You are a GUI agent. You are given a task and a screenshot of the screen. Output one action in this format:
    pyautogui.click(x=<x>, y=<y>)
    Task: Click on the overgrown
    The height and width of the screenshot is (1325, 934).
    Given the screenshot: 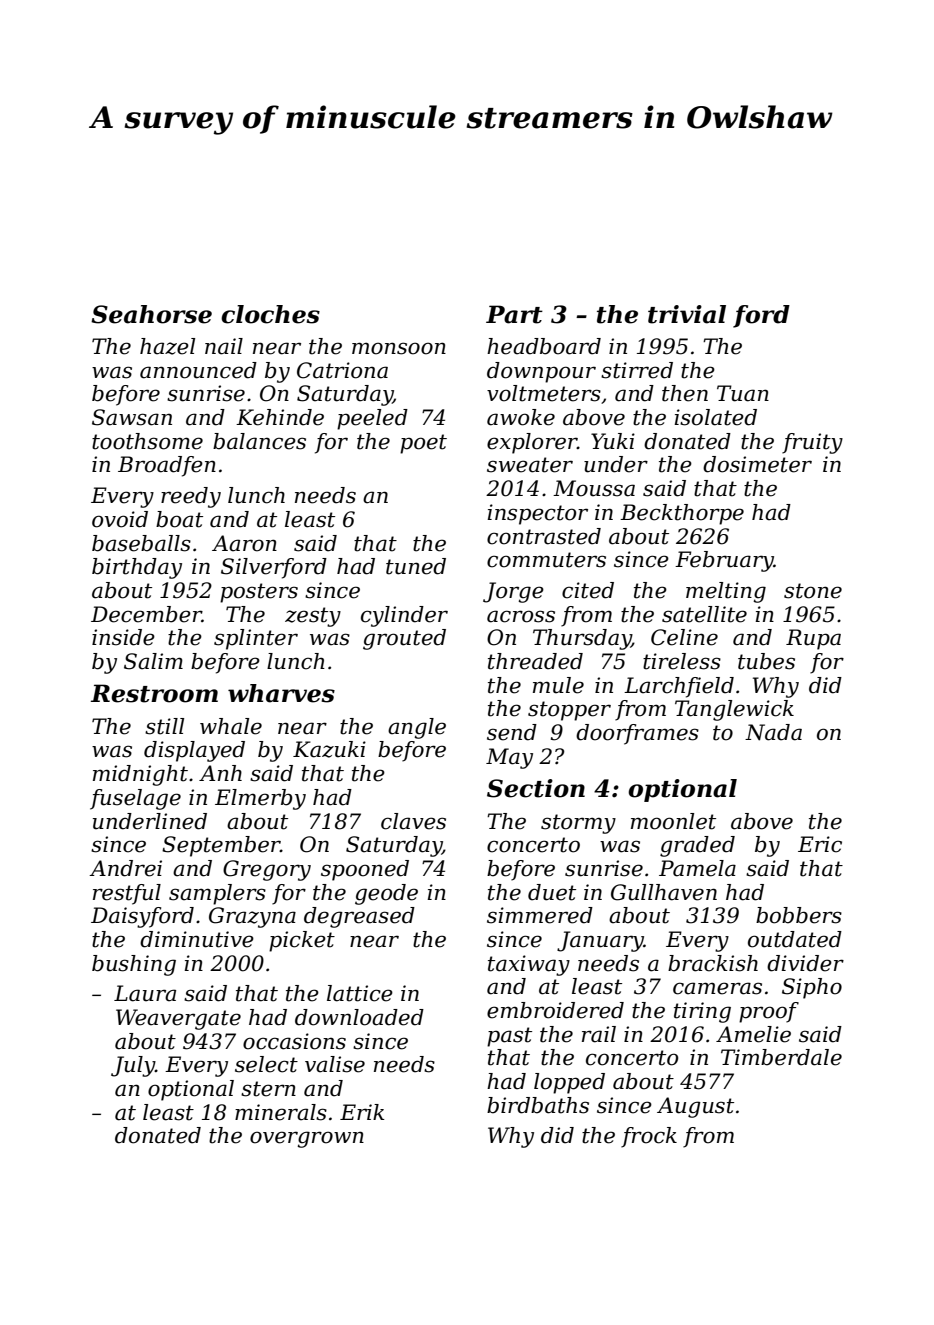 What is the action you would take?
    pyautogui.click(x=307, y=1139)
